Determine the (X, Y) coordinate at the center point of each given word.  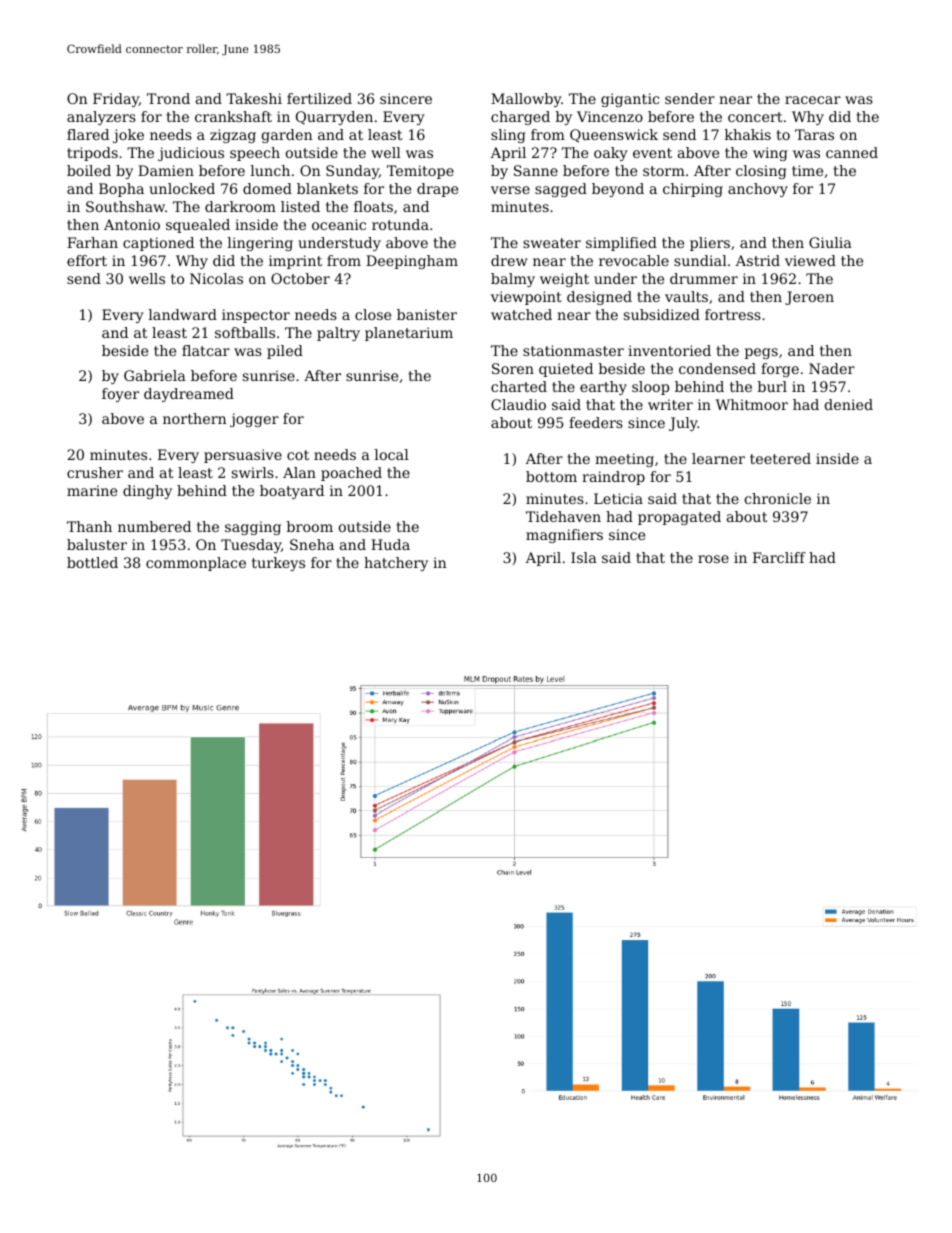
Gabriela (155, 375)
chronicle (778, 498)
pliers (710, 244)
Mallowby (526, 100)
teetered (780, 458)
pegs (761, 353)
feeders (596, 422)
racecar (813, 100)
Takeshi (254, 98)
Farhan (92, 242)
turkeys (278, 564)
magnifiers (564, 536)
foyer (120, 395)
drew (509, 260)
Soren (513, 368)
